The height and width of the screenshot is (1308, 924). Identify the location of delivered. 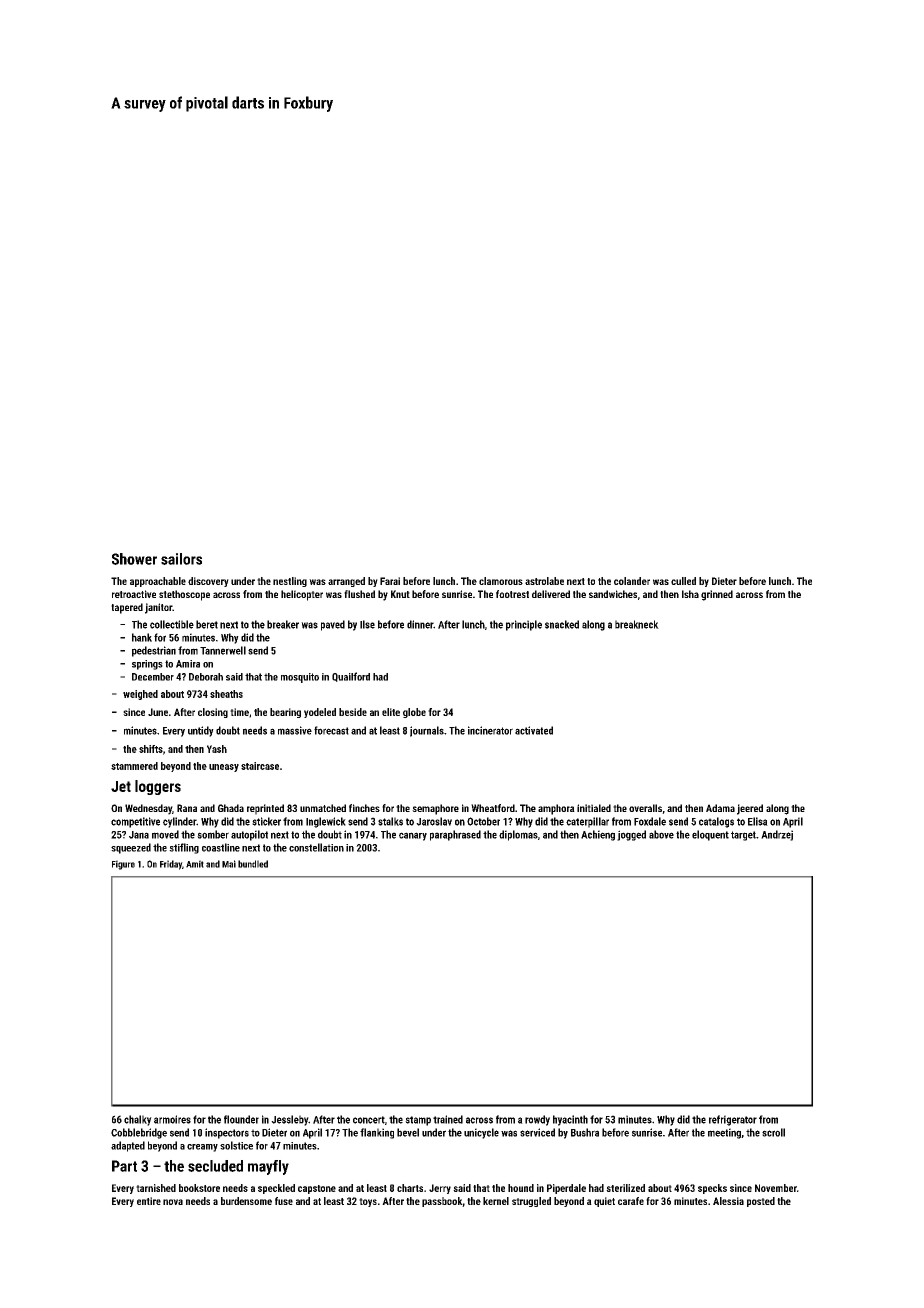
(551, 594).
